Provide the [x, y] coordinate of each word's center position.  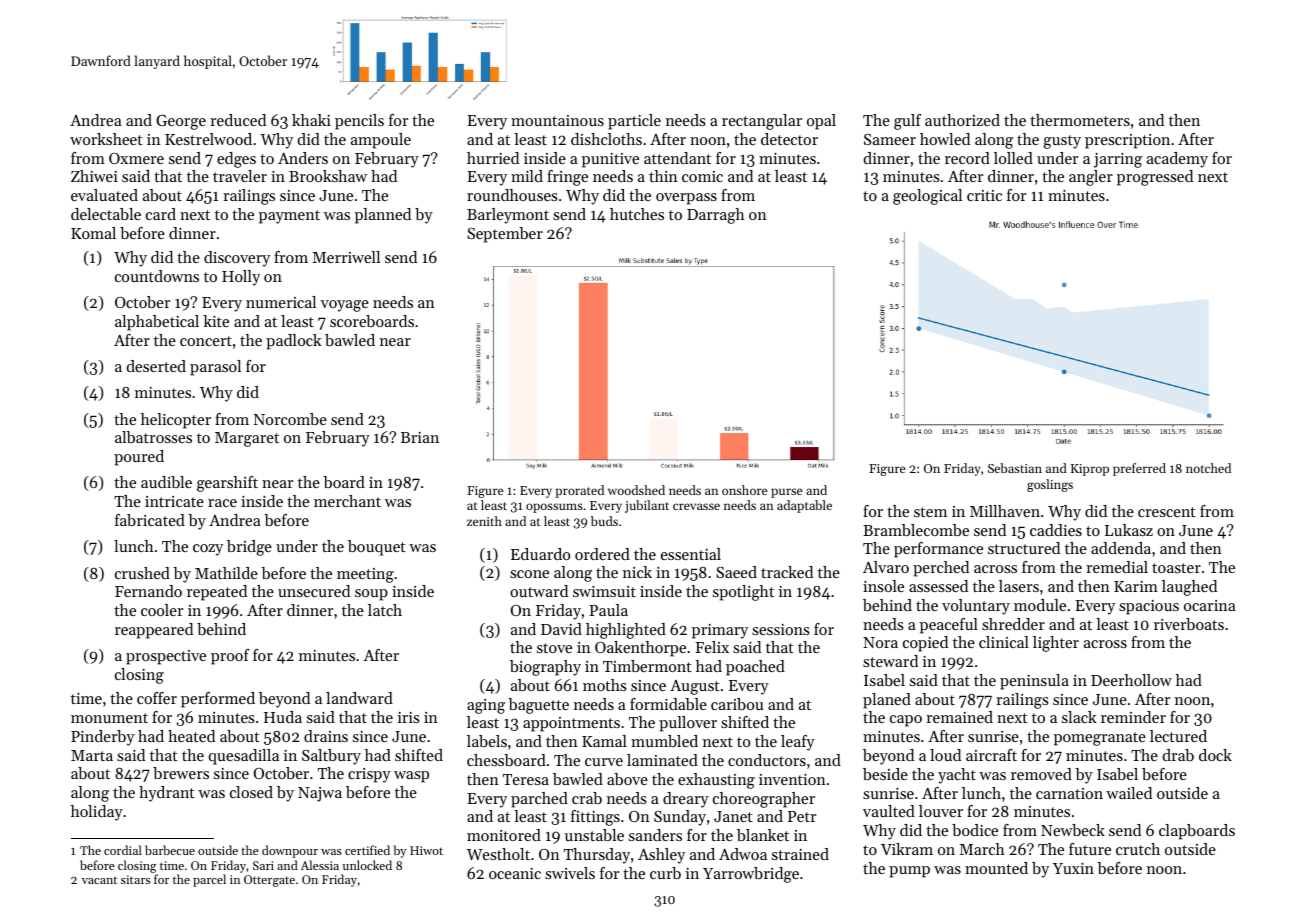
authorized [962, 120]
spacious [1149, 607]
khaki [311, 120]
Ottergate [269, 881]
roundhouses [512, 195]
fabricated [150, 520]
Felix [712, 647]
